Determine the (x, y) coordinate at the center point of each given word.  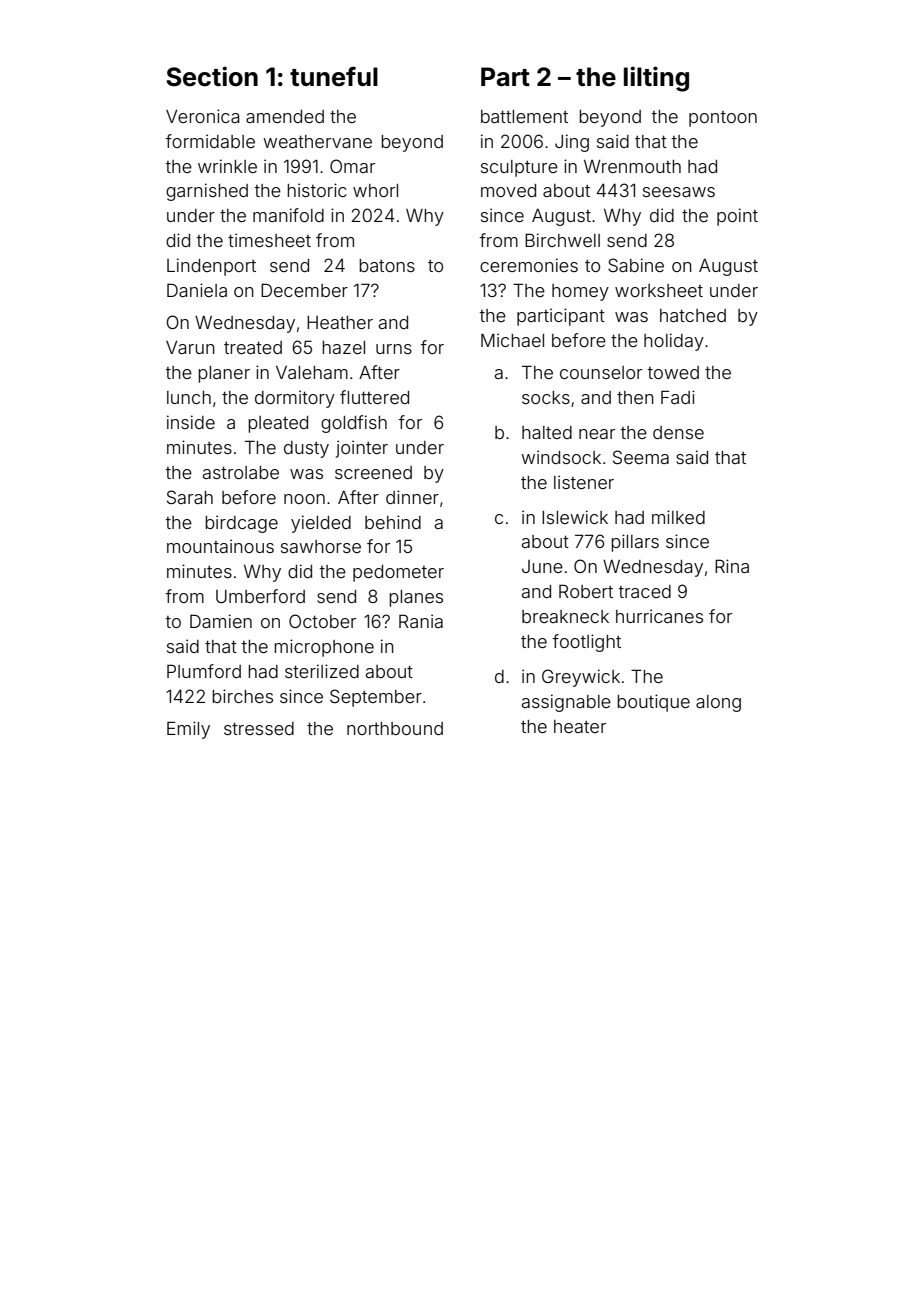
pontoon (723, 119)
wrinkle (227, 166)
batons (387, 265)
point (737, 217)
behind (393, 522)
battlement (524, 116)
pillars (635, 543)
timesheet (269, 240)
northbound (395, 728)
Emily (188, 730)
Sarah (190, 497)
